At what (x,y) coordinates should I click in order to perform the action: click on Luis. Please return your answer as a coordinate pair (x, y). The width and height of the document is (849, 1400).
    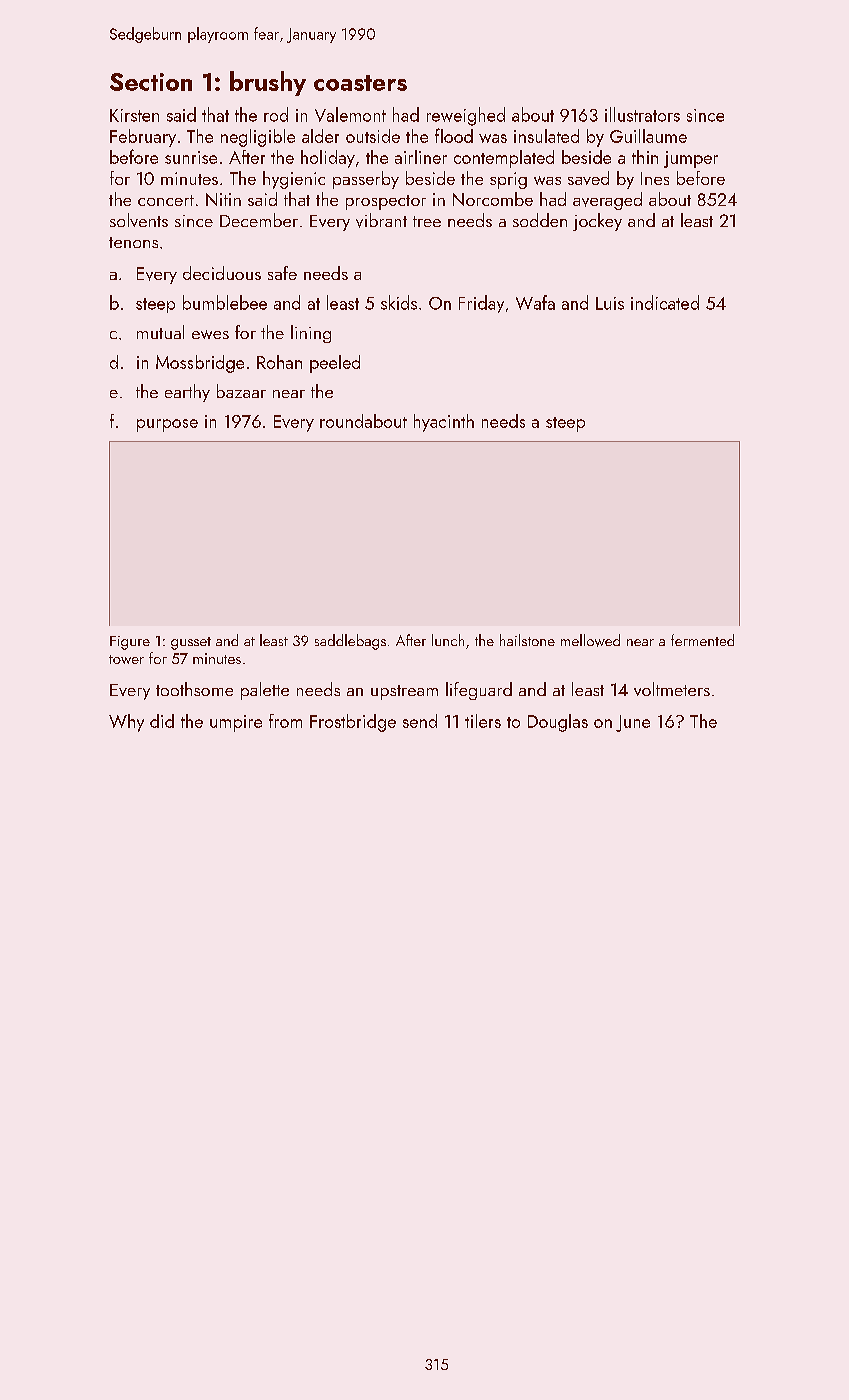
    Looking at the image, I should click on (610, 303).
